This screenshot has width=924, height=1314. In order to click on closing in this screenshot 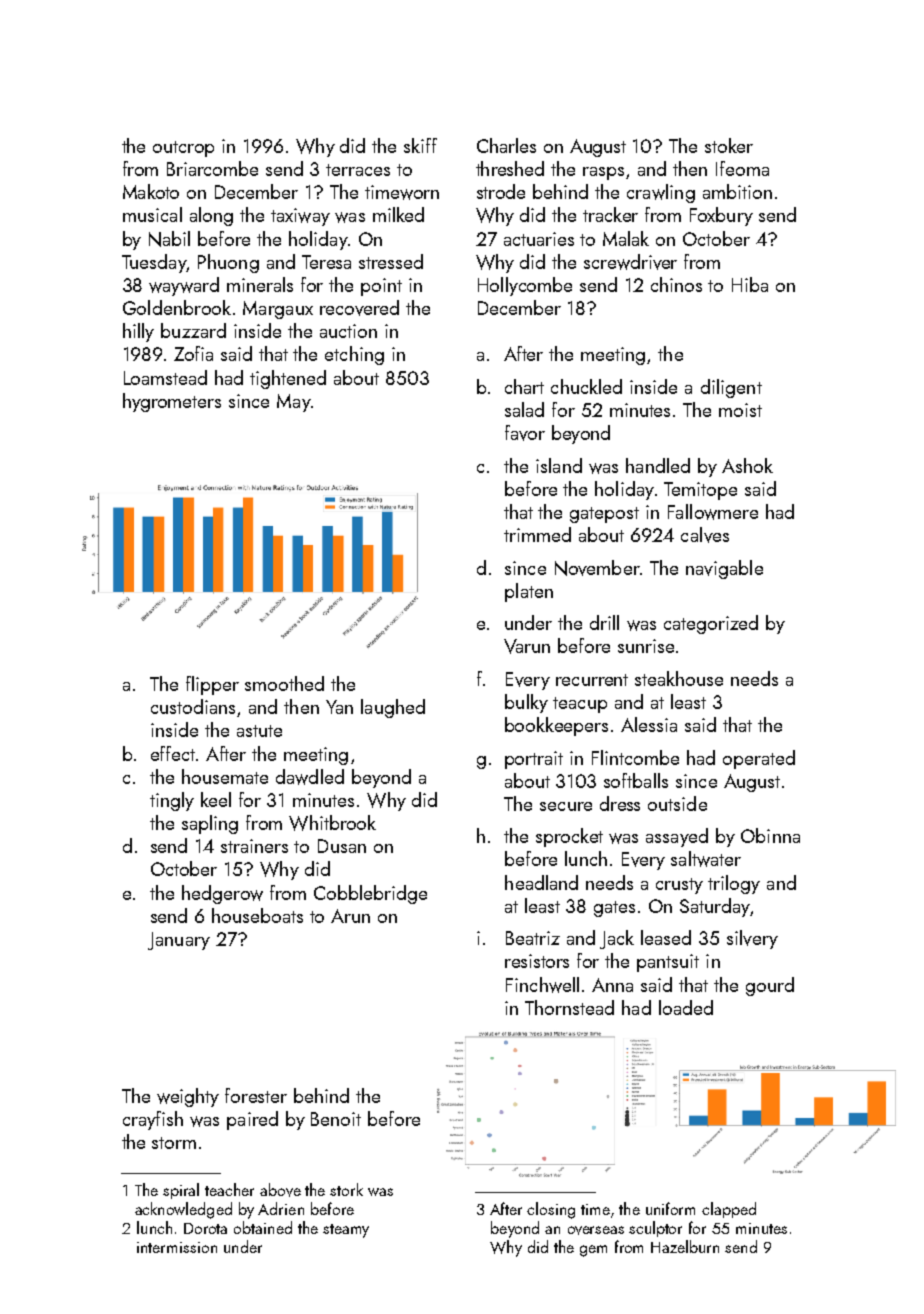, I will do `click(551, 1210)`.
